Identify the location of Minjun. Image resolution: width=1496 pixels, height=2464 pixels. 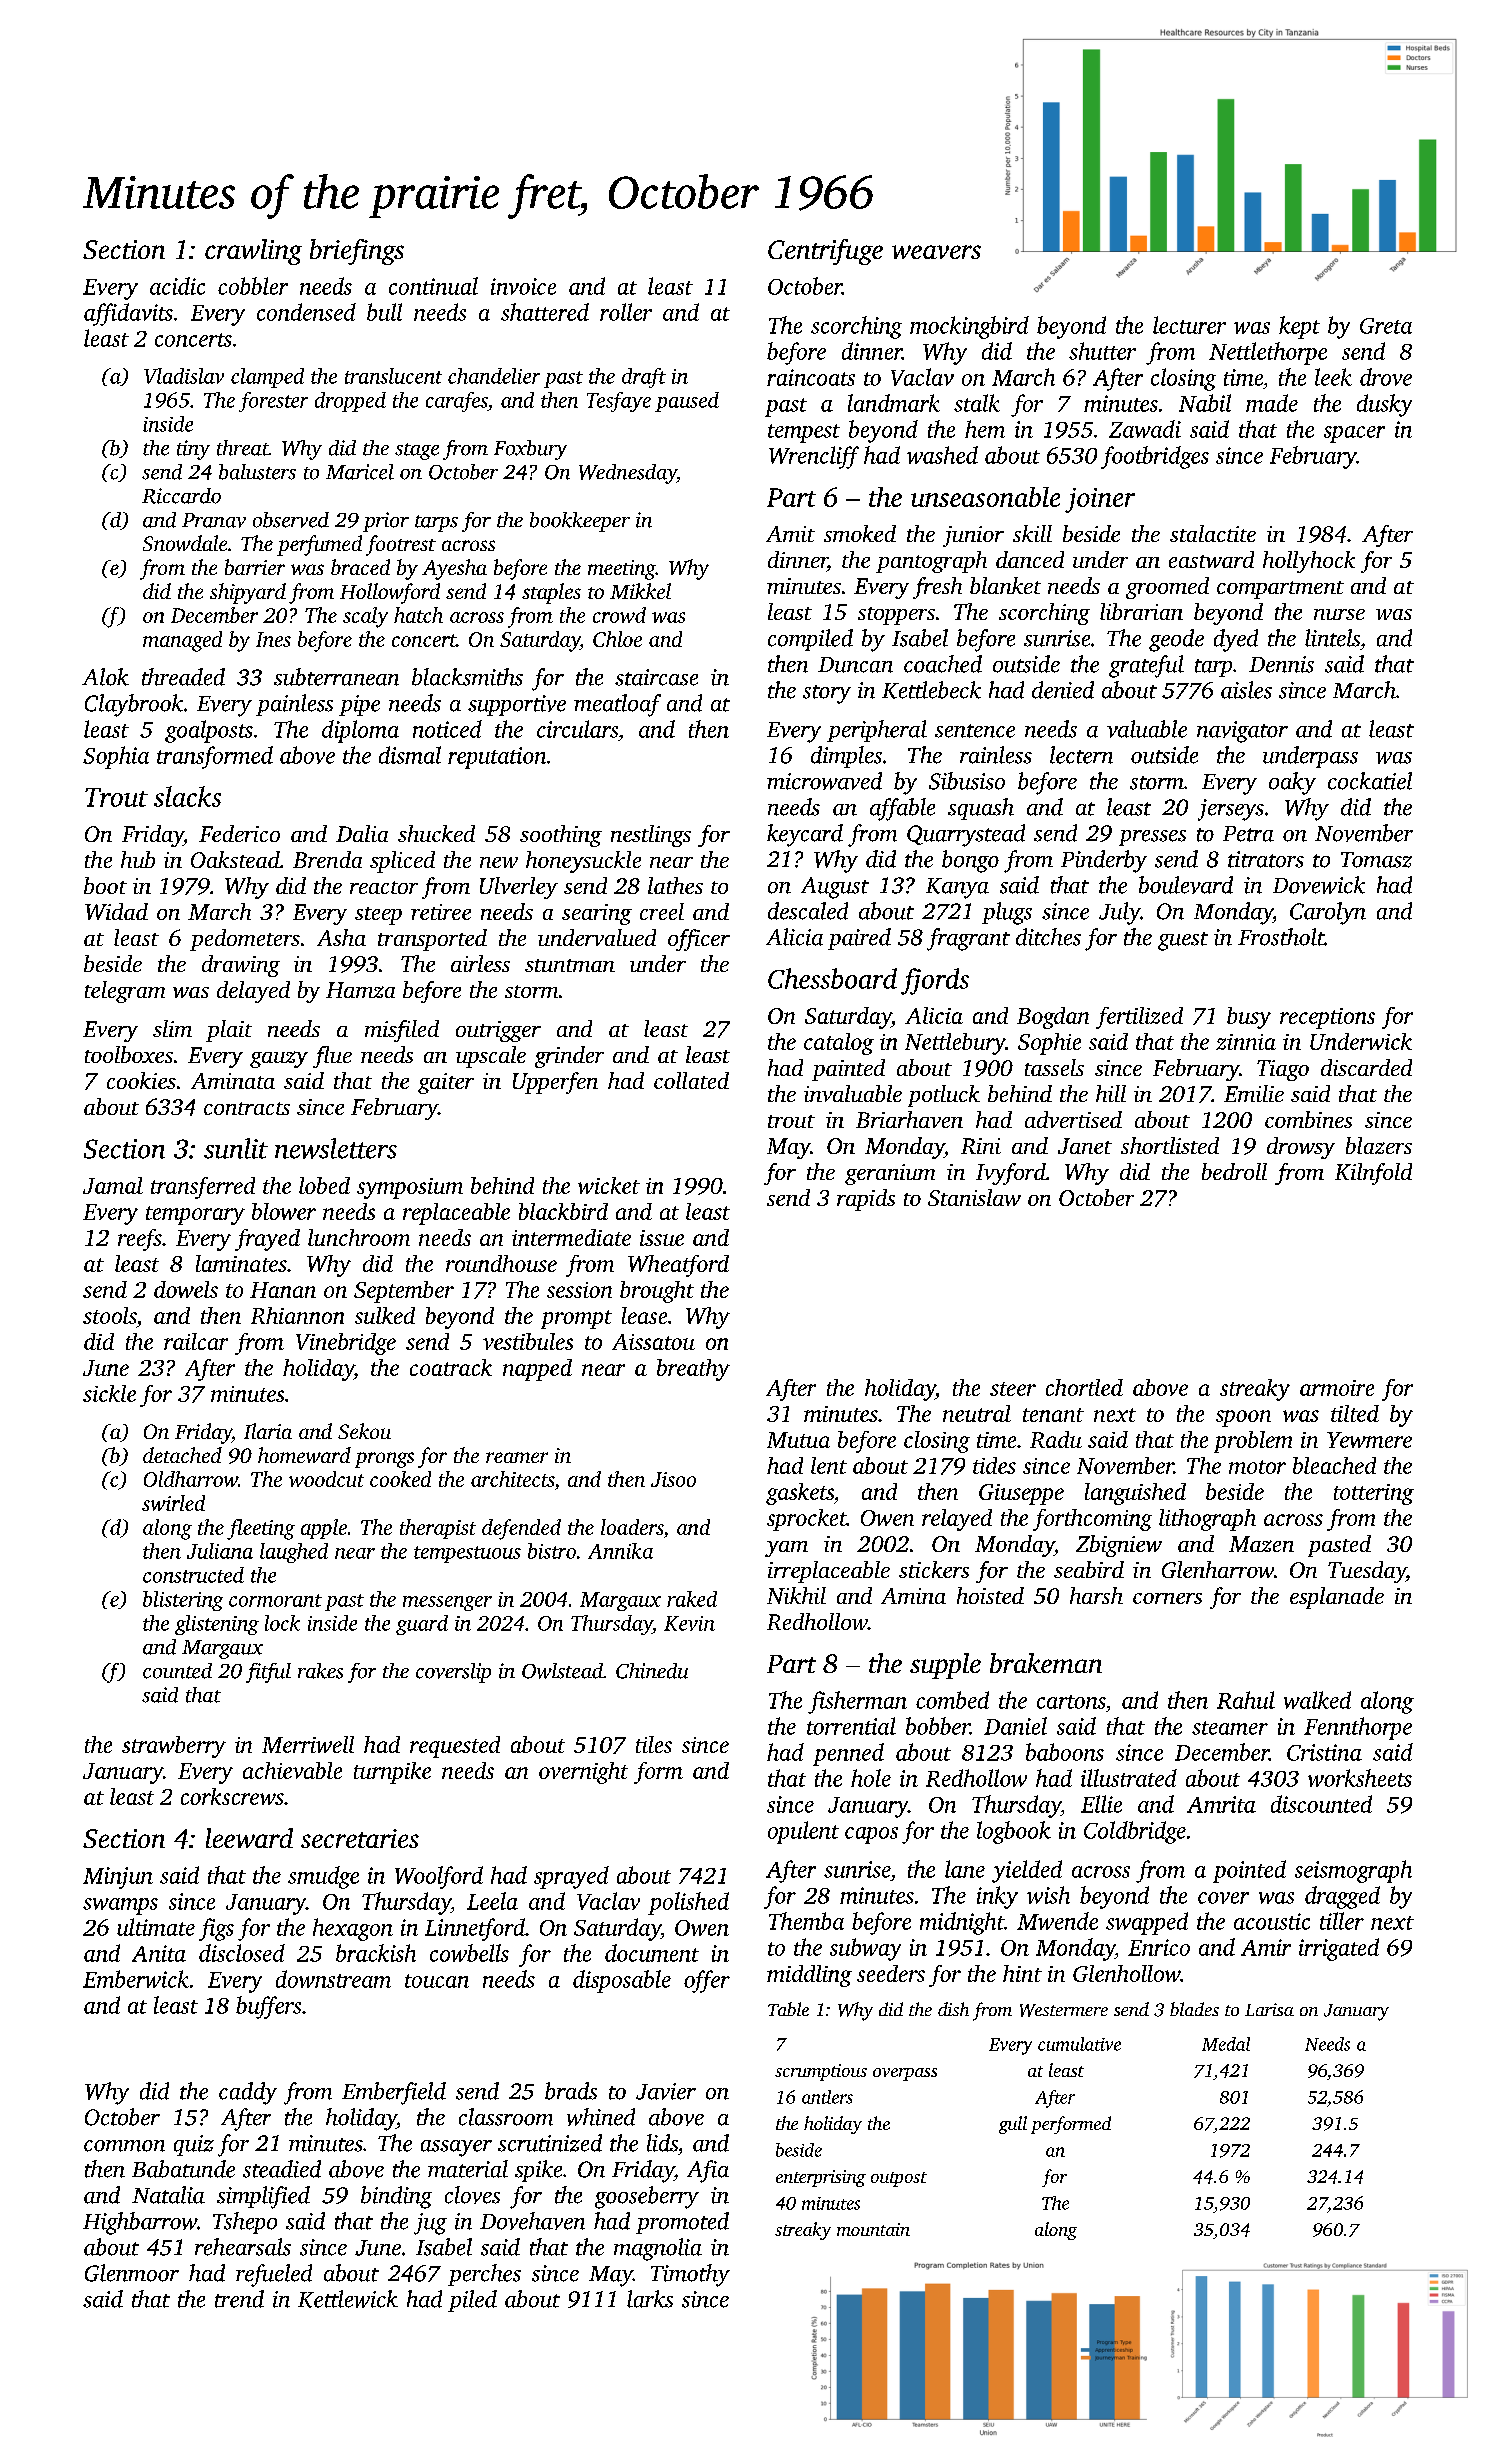
(118, 1878).
